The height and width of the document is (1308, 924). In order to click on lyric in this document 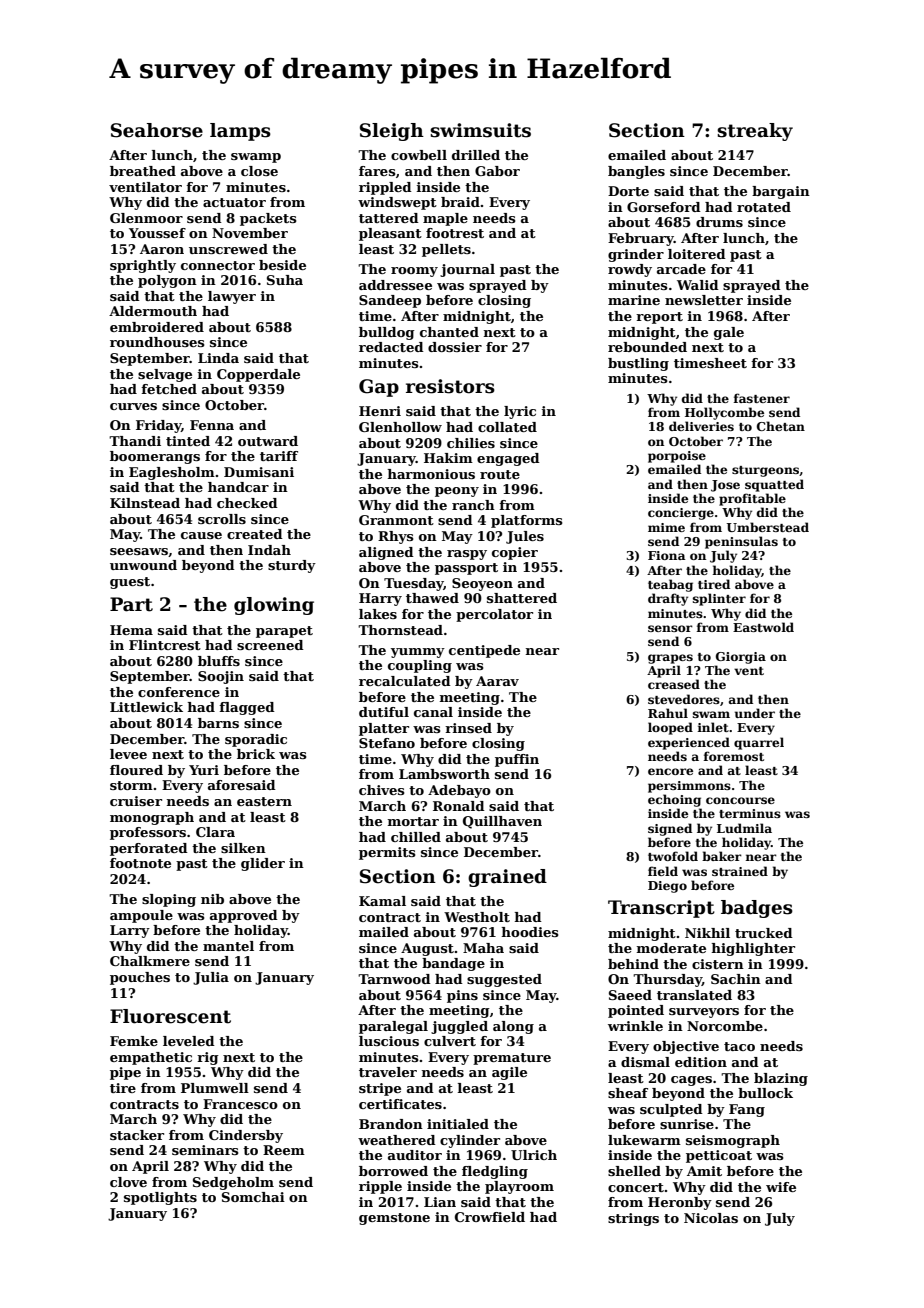, I will do `click(520, 412)`.
